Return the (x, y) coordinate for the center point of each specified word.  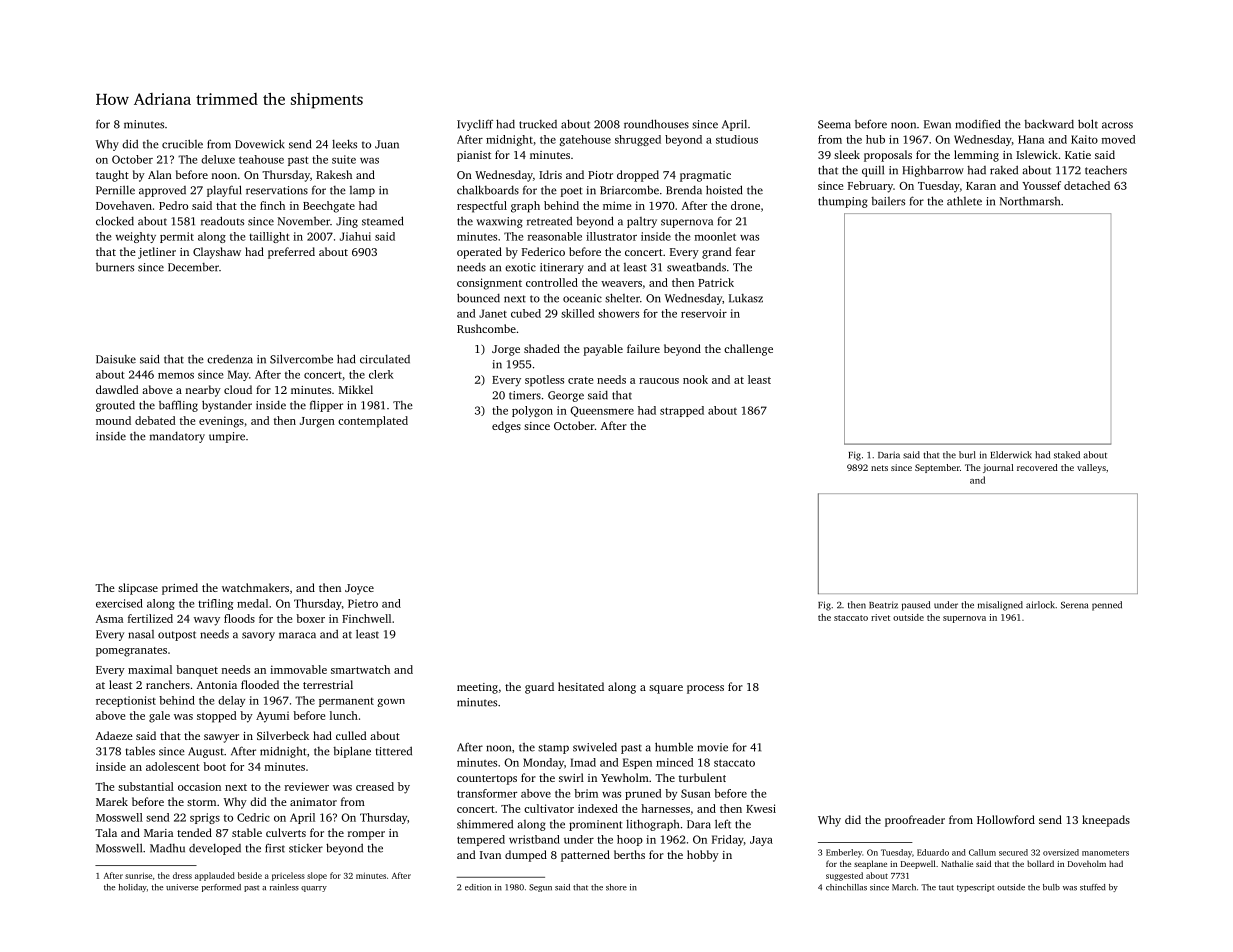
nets (879, 468)
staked (1067, 455)
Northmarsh (1030, 201)
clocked (115, 221)
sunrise (138, 875)
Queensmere (602, 411)
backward (1049, 124)
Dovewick (260, 144)
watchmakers (255, 587)
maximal (150, 669)
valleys (1091, 468)
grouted (115, 406)
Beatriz (883, 605)
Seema (834, 124)
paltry (642, 222)
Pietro (363, 603)
